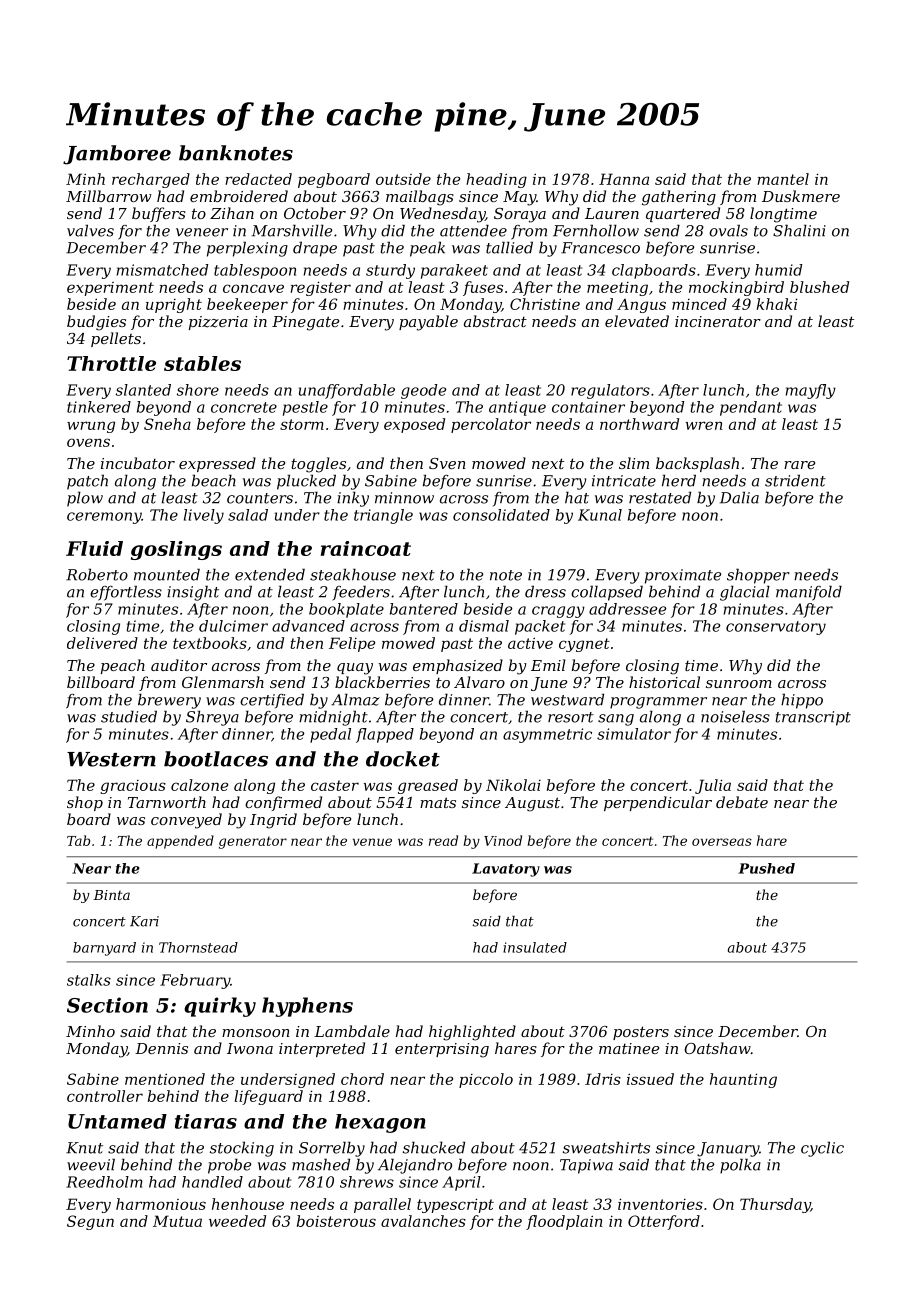 Image resolution: width=924 pixels, height=1308 pixels. Describe the element at coordinates (244, 407) in the screenshot. I see `concrete` at that location.
